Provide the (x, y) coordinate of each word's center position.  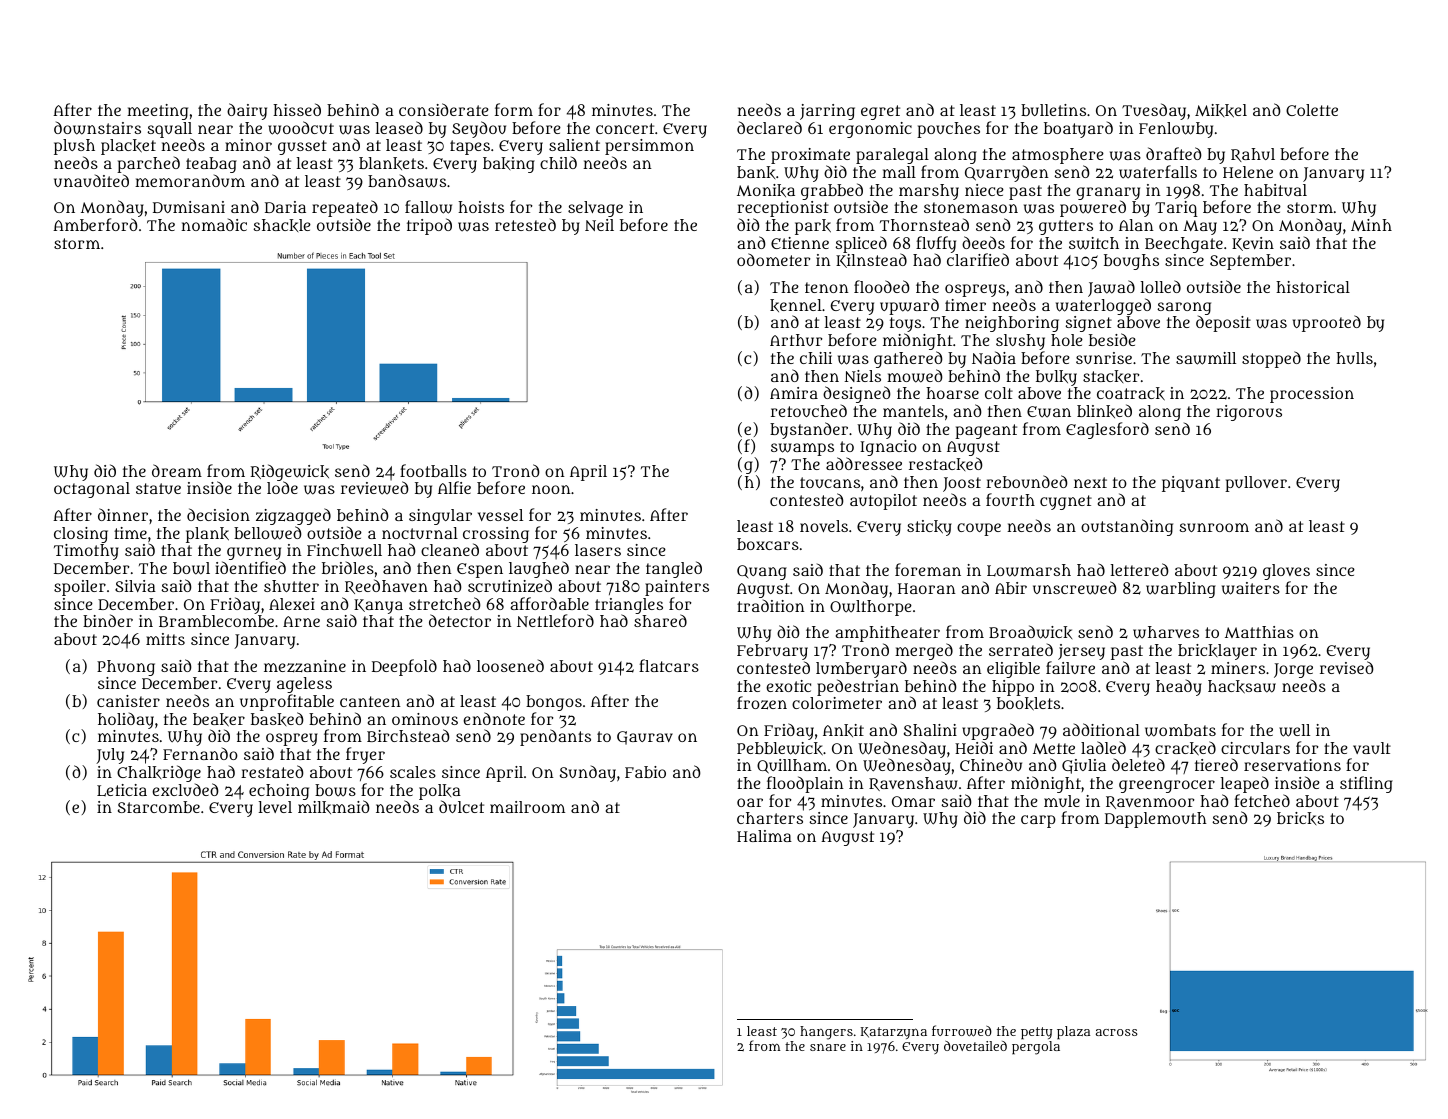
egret (880, 112)
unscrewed (1075, 588)
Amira (794, 393)
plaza (1073, 1033)
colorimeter (837, 703)
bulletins (1053, 110)
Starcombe (159, 807)
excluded (185, 789)
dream (177, 470)
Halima (764, 836)
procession (1312, 395)
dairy (247, 111)
